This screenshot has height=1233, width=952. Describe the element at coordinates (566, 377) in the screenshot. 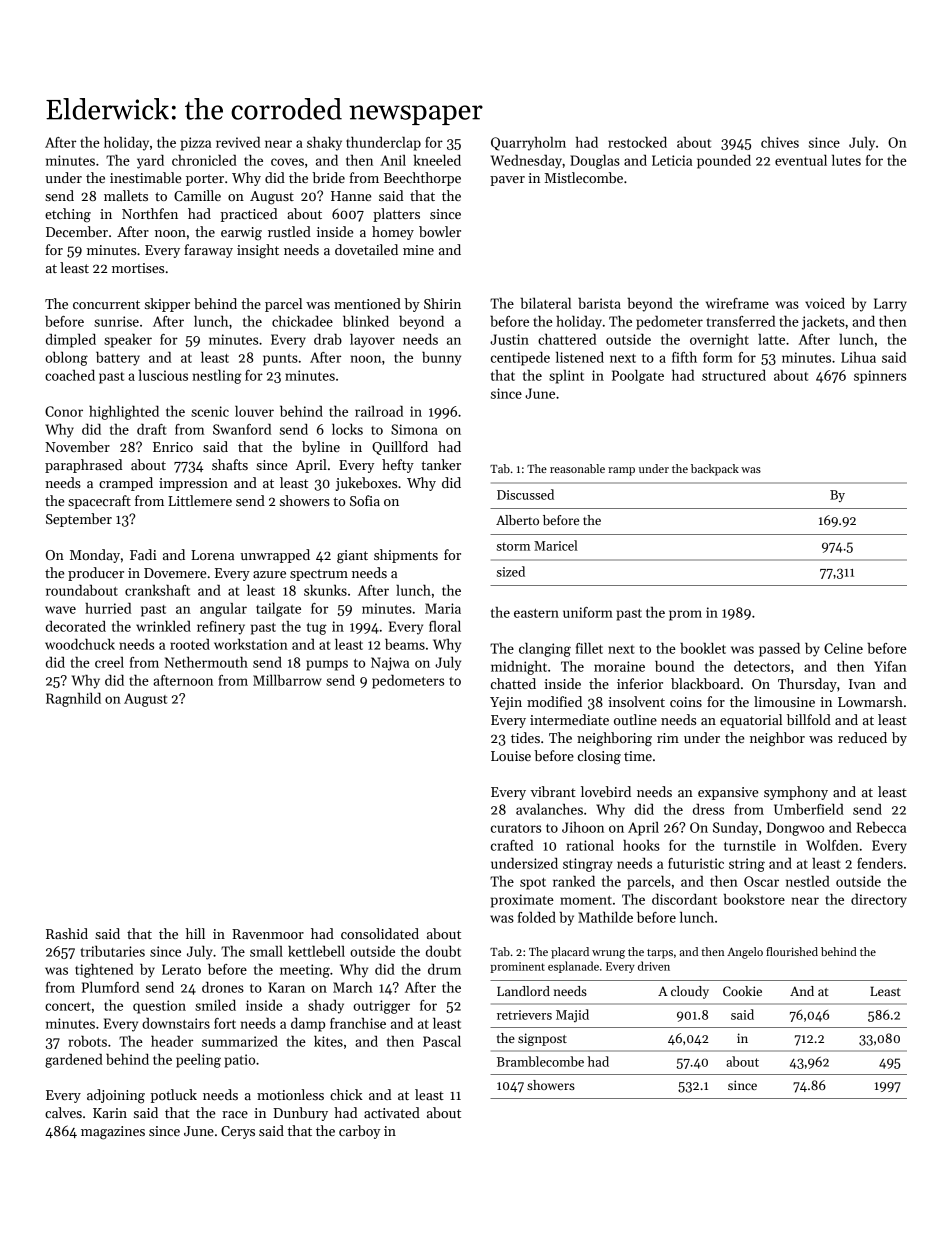

I see `splint` at that location.
